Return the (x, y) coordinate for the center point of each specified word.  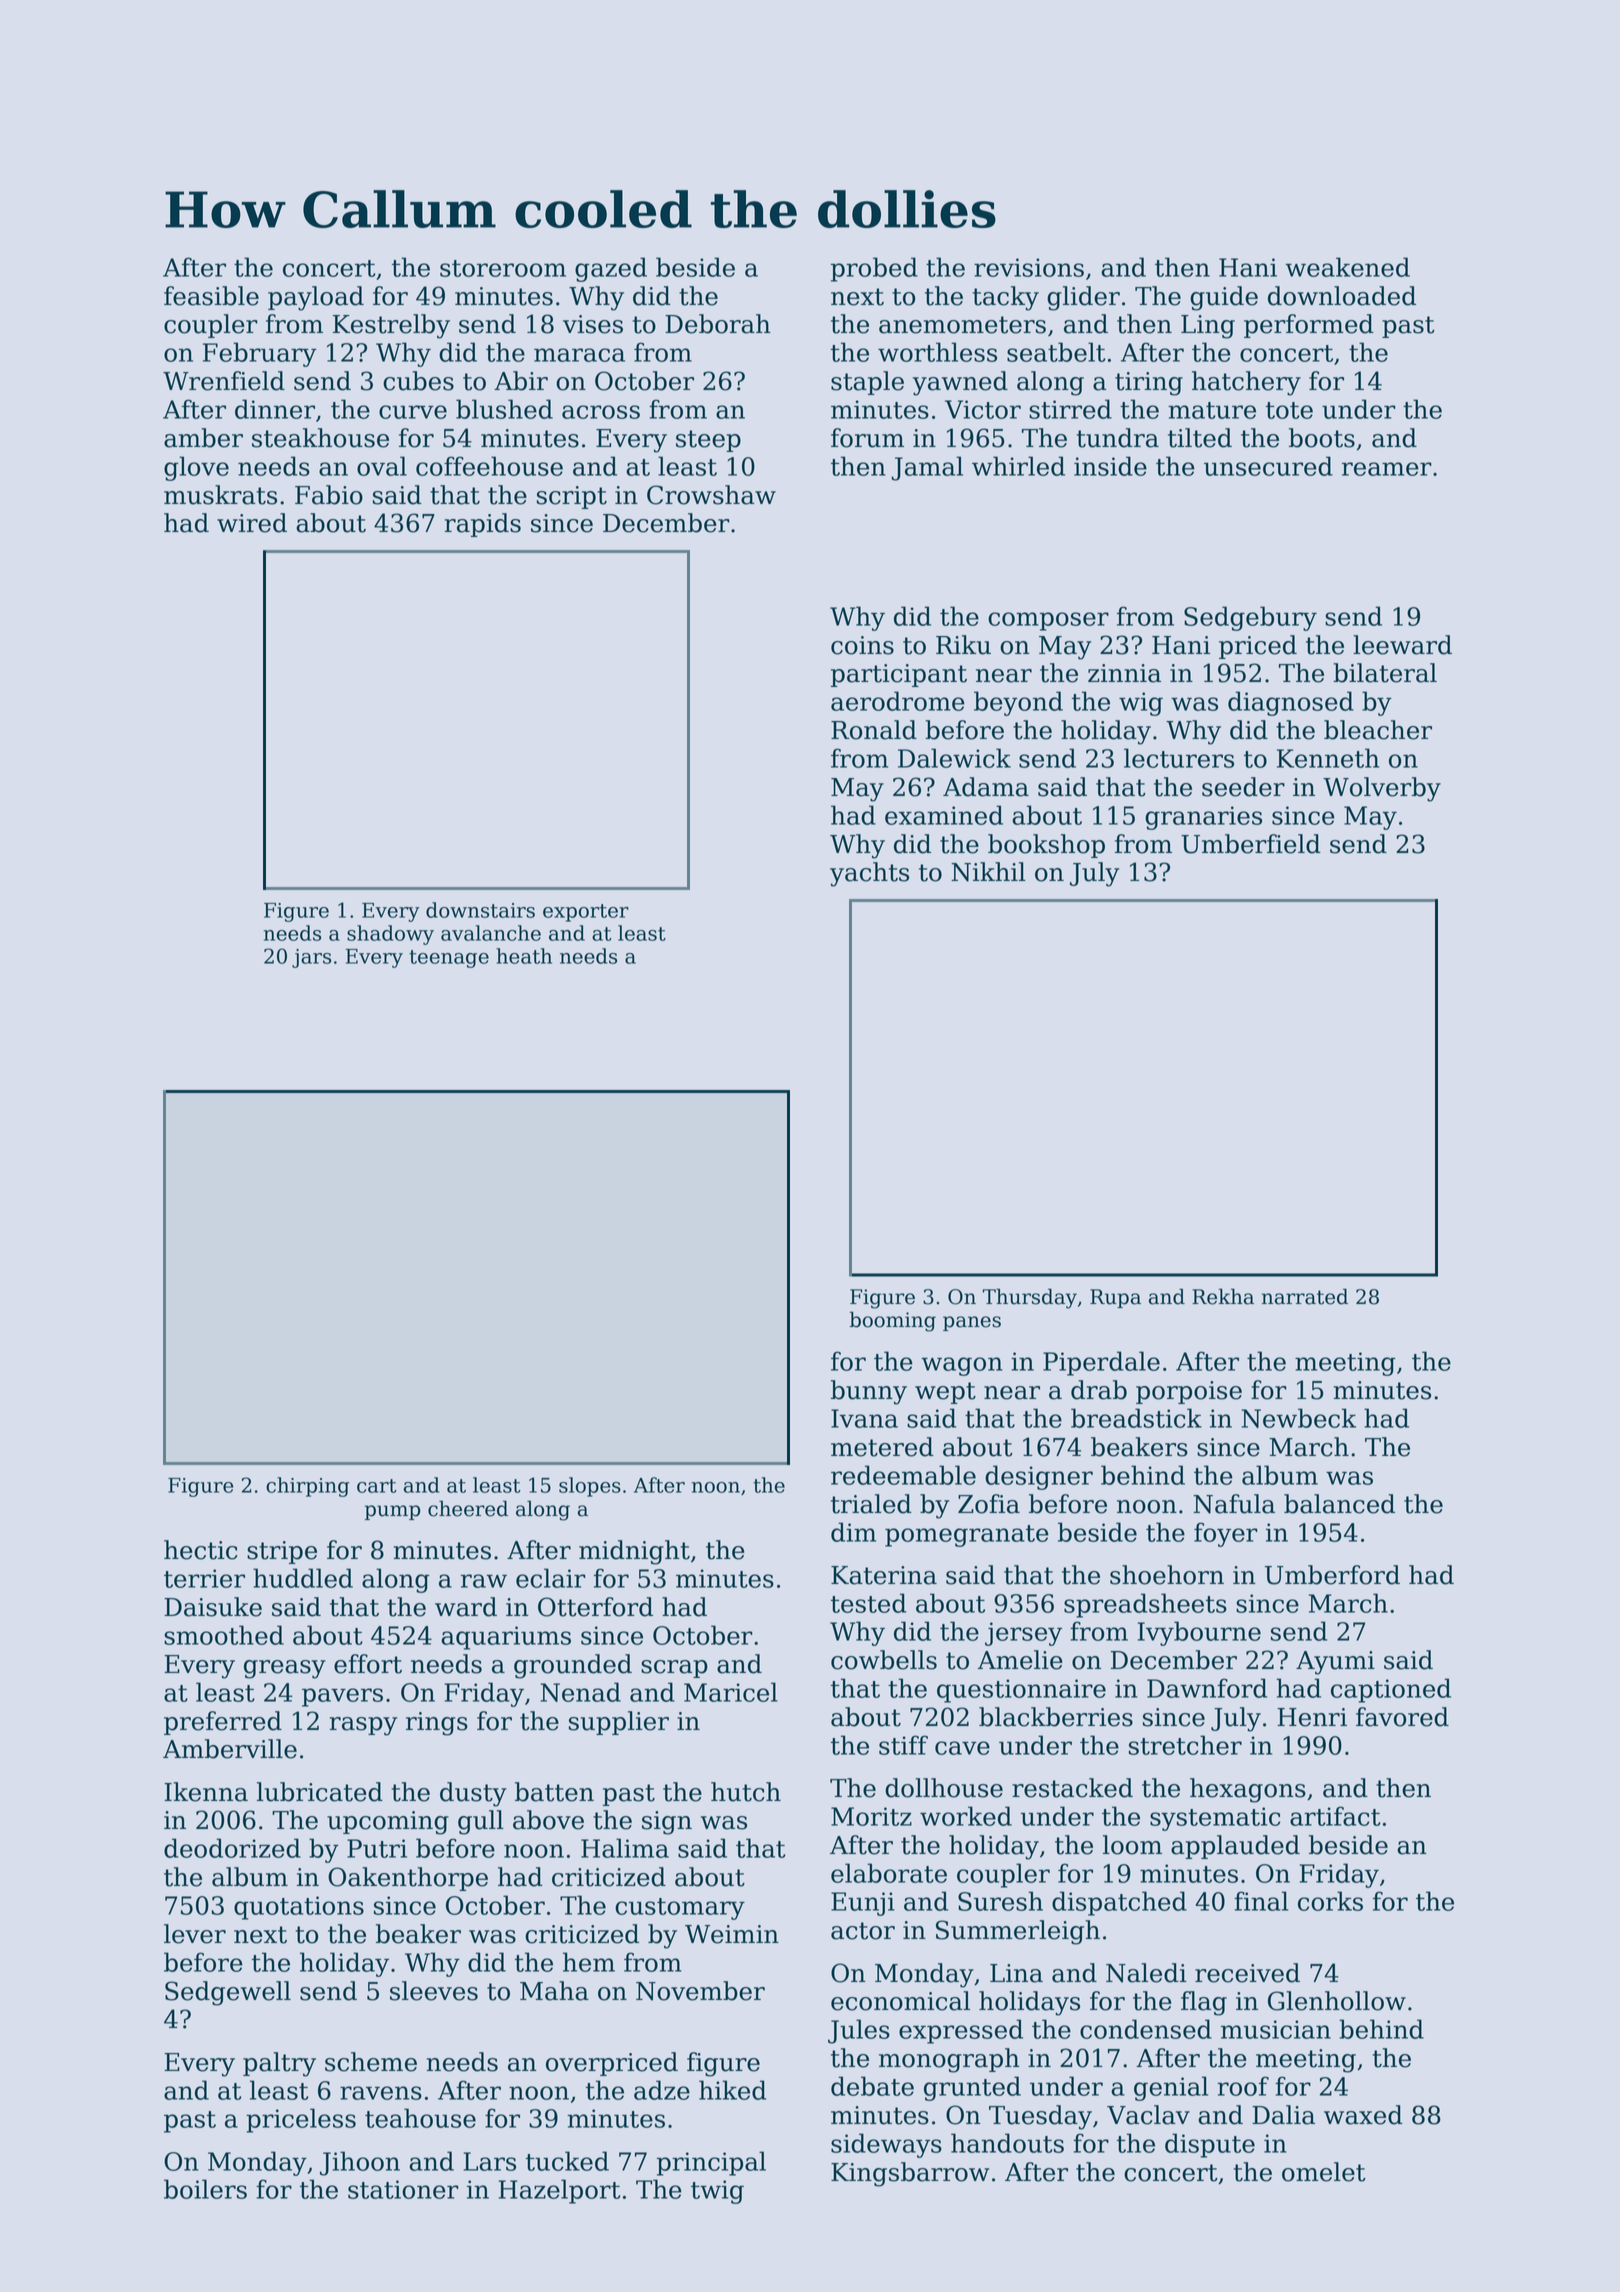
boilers (205, 2189)
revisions (1029, 267)
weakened (1347, 267)
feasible (211, 296)
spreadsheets (1145, 1605)
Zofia (989, 1504)
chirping (307, 1487)
